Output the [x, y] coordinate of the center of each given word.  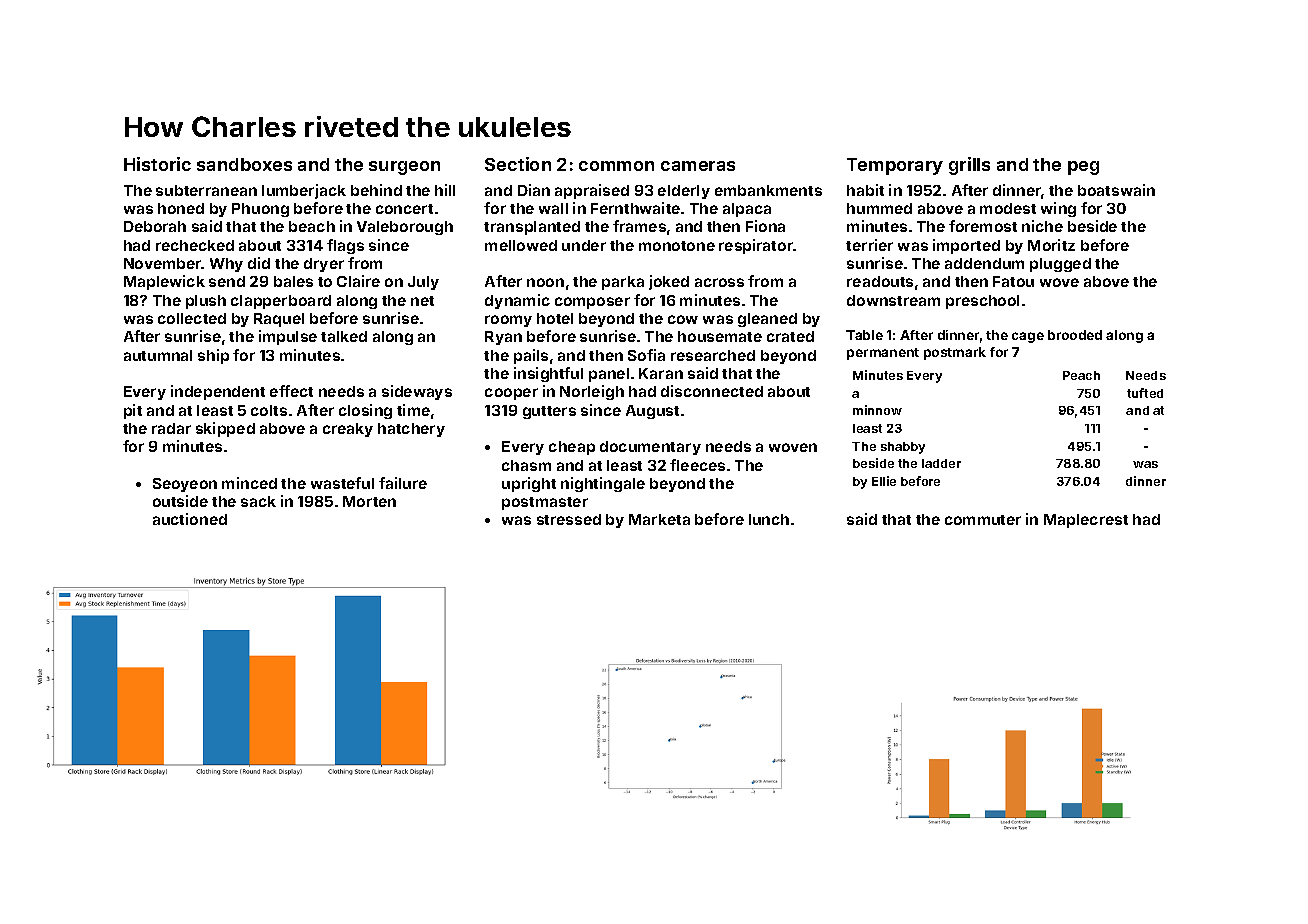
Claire [358, 281]
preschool [982, 302]
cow [683, 319]
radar [171, 428]
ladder [941, 463]
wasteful [342, 483]
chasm [526, 465]
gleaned [767, 320]
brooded [1075, 335]
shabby [903, 448]
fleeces [697, 465]
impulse [288, 337]
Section [518, 164]
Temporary [895, 166]
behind [376, 190]
